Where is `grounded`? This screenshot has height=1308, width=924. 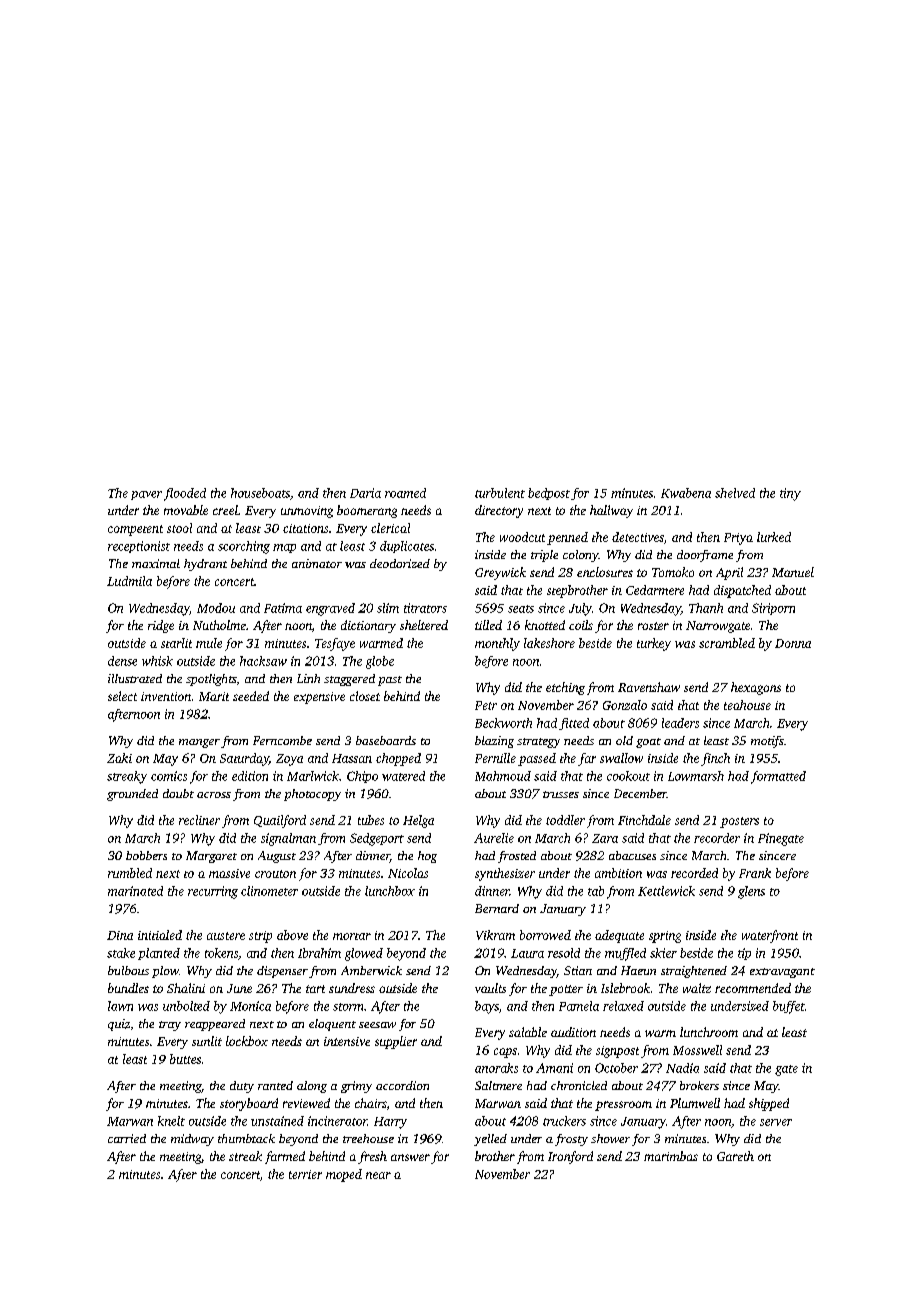
grounded is located at coordinates (132, 795).
